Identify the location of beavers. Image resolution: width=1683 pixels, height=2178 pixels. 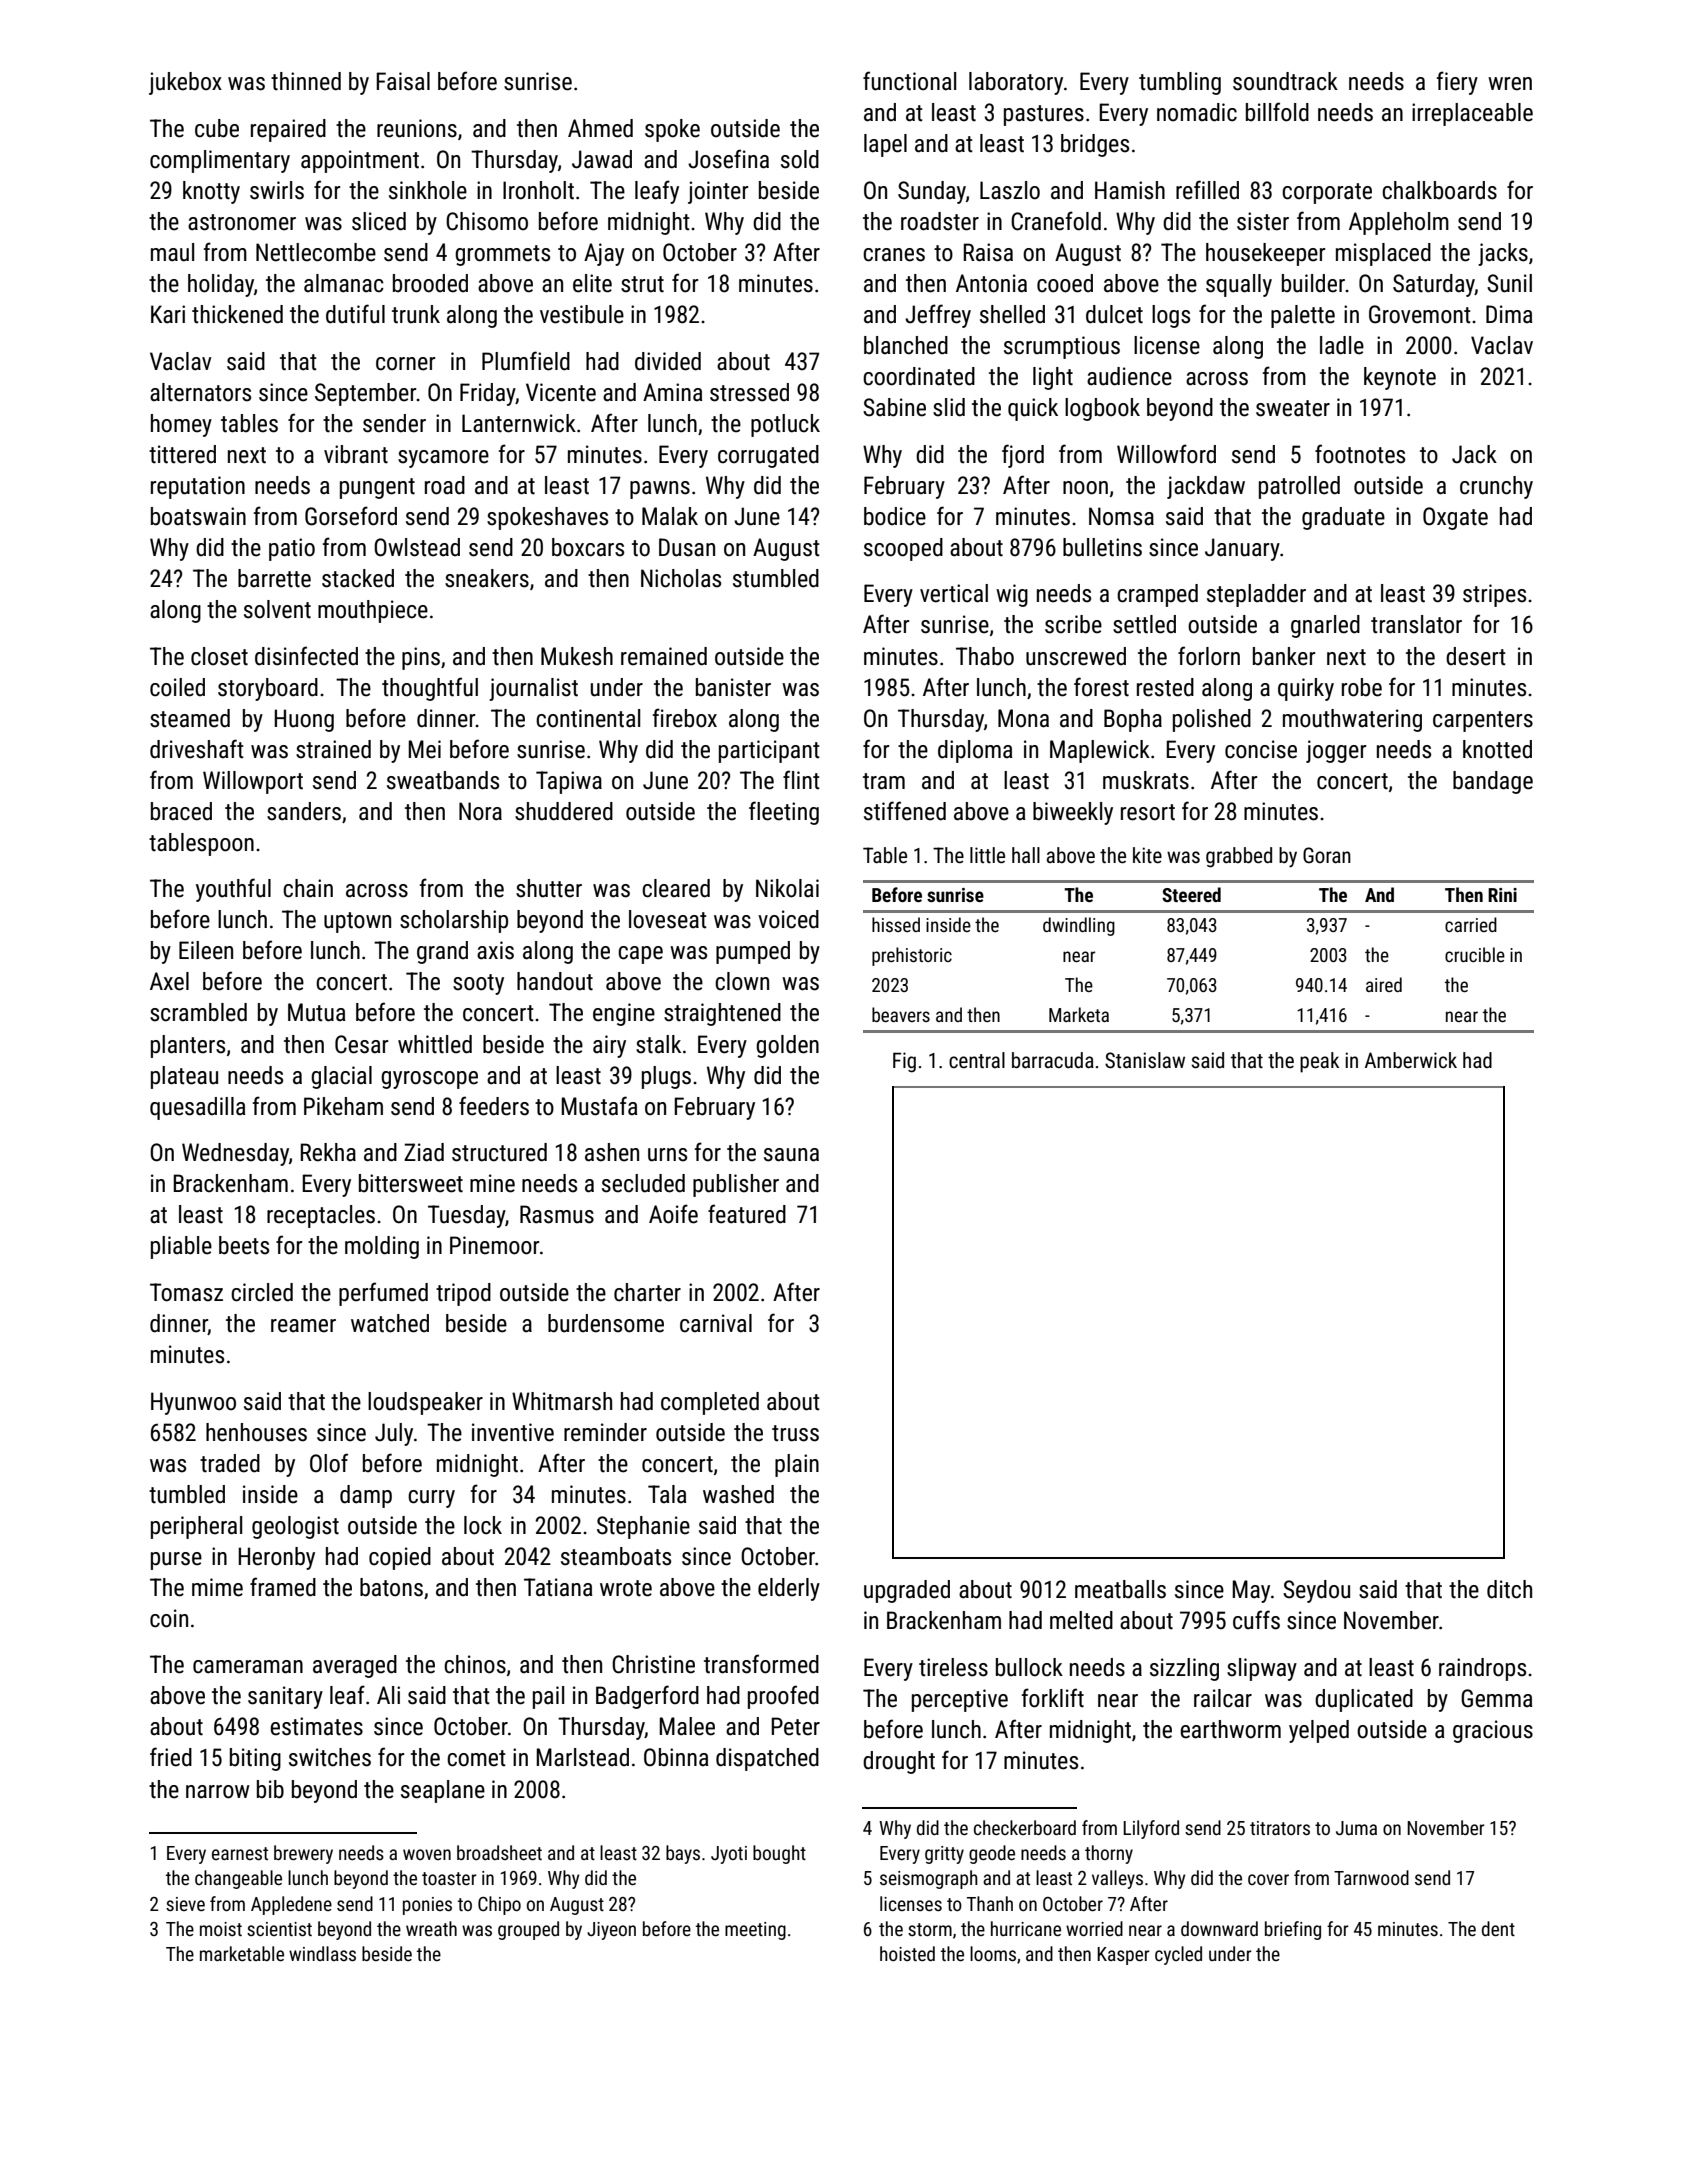
(901, 1014).
